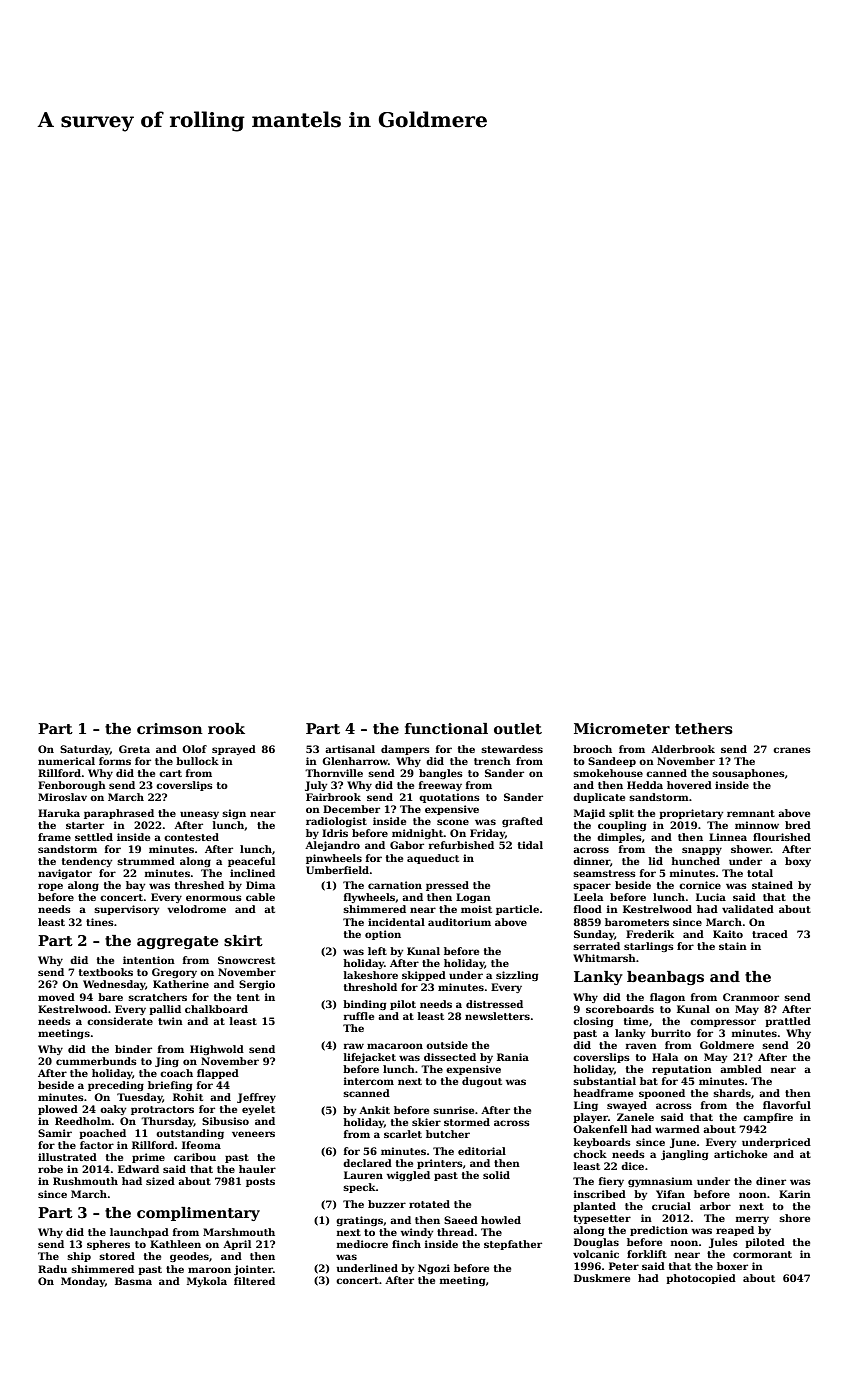 Image resolution: width=849 pixels, height=1400 pixels. I want to click on scarlet, so click(403, 1134).
